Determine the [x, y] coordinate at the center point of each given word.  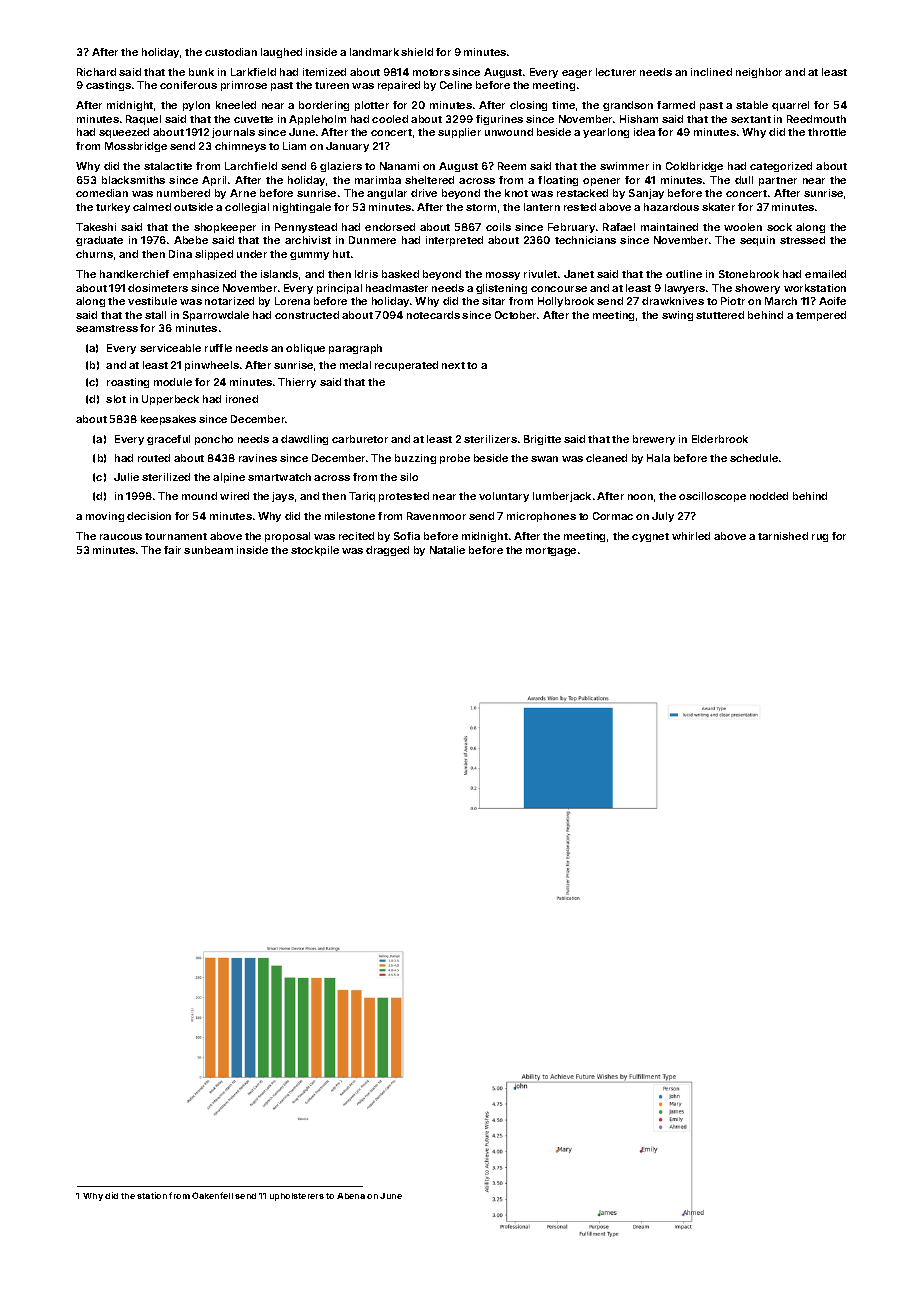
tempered [821, 316]
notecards [433, 315]
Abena [351, 1196]
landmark [374, 52]
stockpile [315, 551]
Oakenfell [212, 1195]
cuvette [253, 119]
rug [820, 538]
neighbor [759, 73]
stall [155, 315]
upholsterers [297, 1197]
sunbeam [208, 550]
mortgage [551, 551]
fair [172, 550]
